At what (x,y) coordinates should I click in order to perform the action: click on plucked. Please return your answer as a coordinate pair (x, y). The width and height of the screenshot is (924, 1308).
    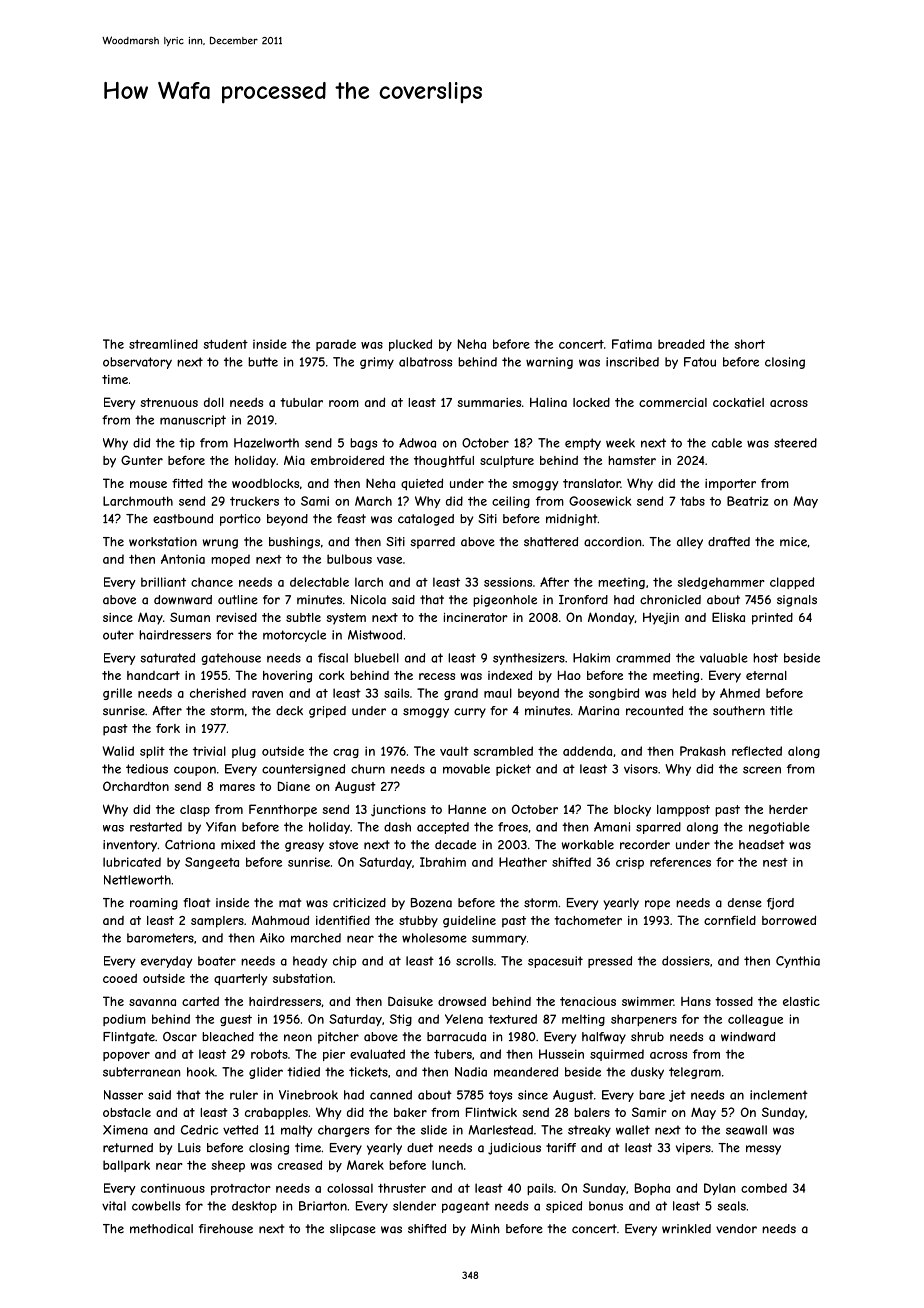
    Looking at the image, I should click on (410, 345).
